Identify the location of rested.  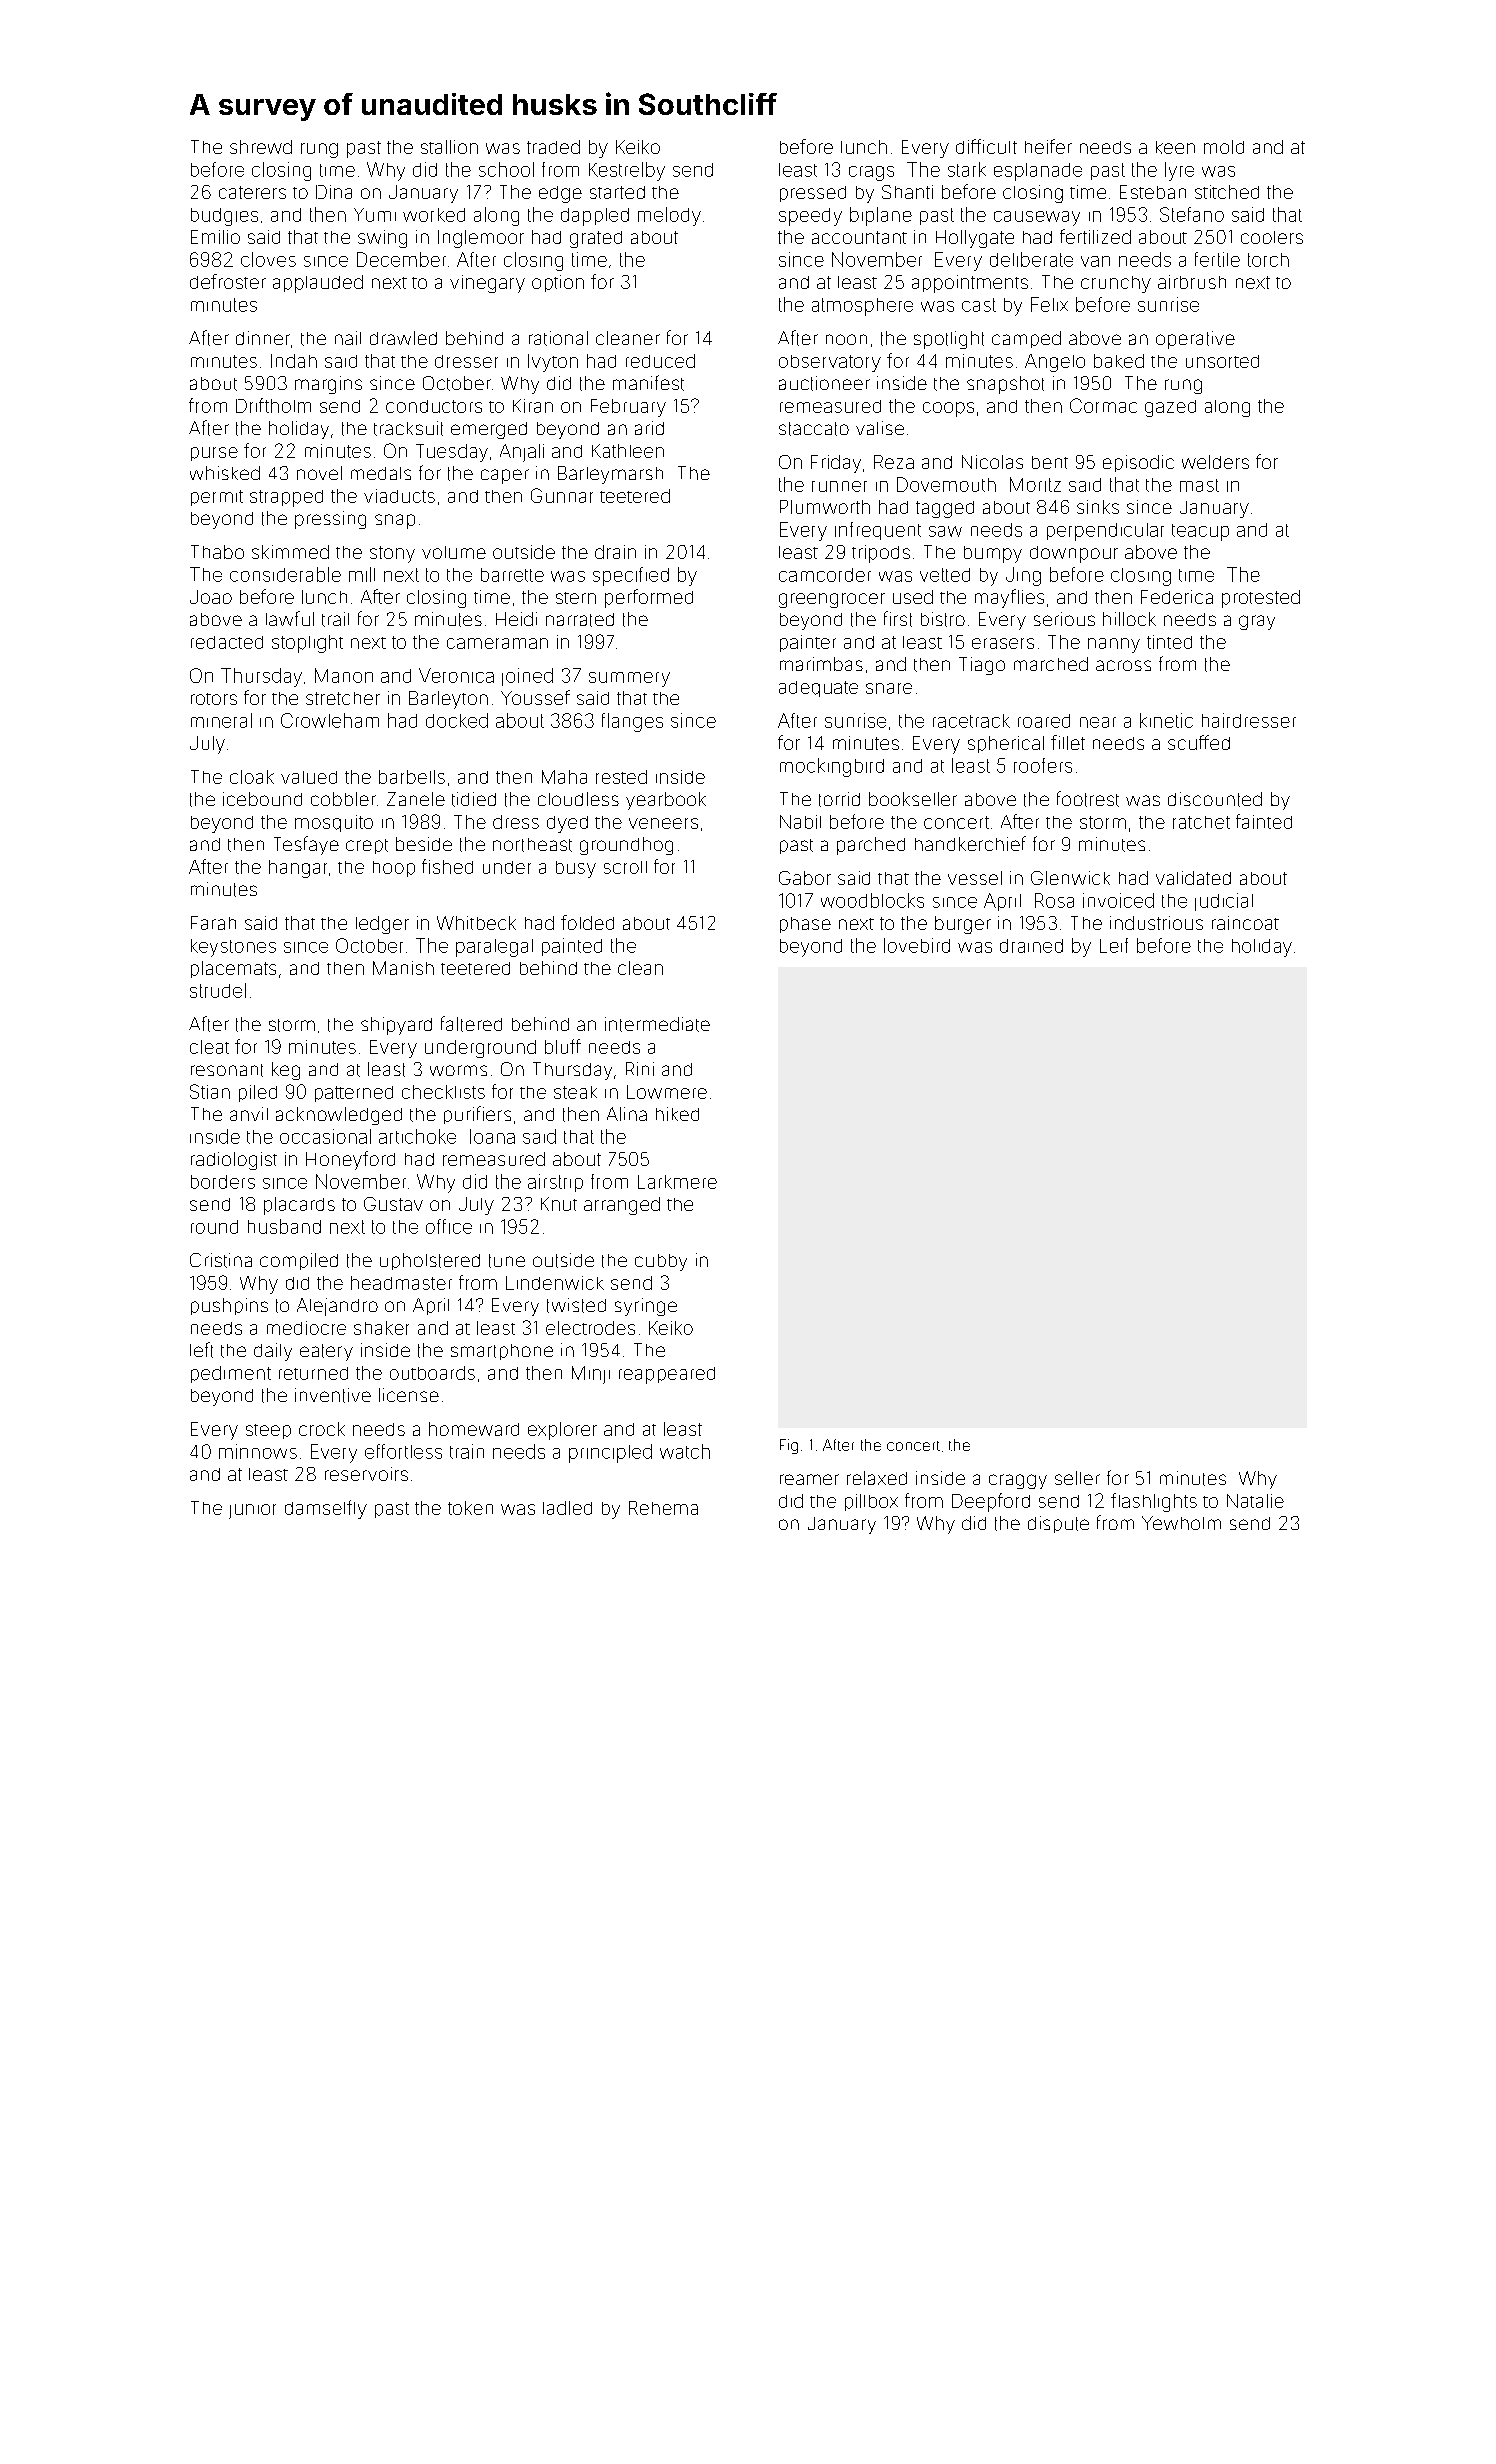
(621, 777).
